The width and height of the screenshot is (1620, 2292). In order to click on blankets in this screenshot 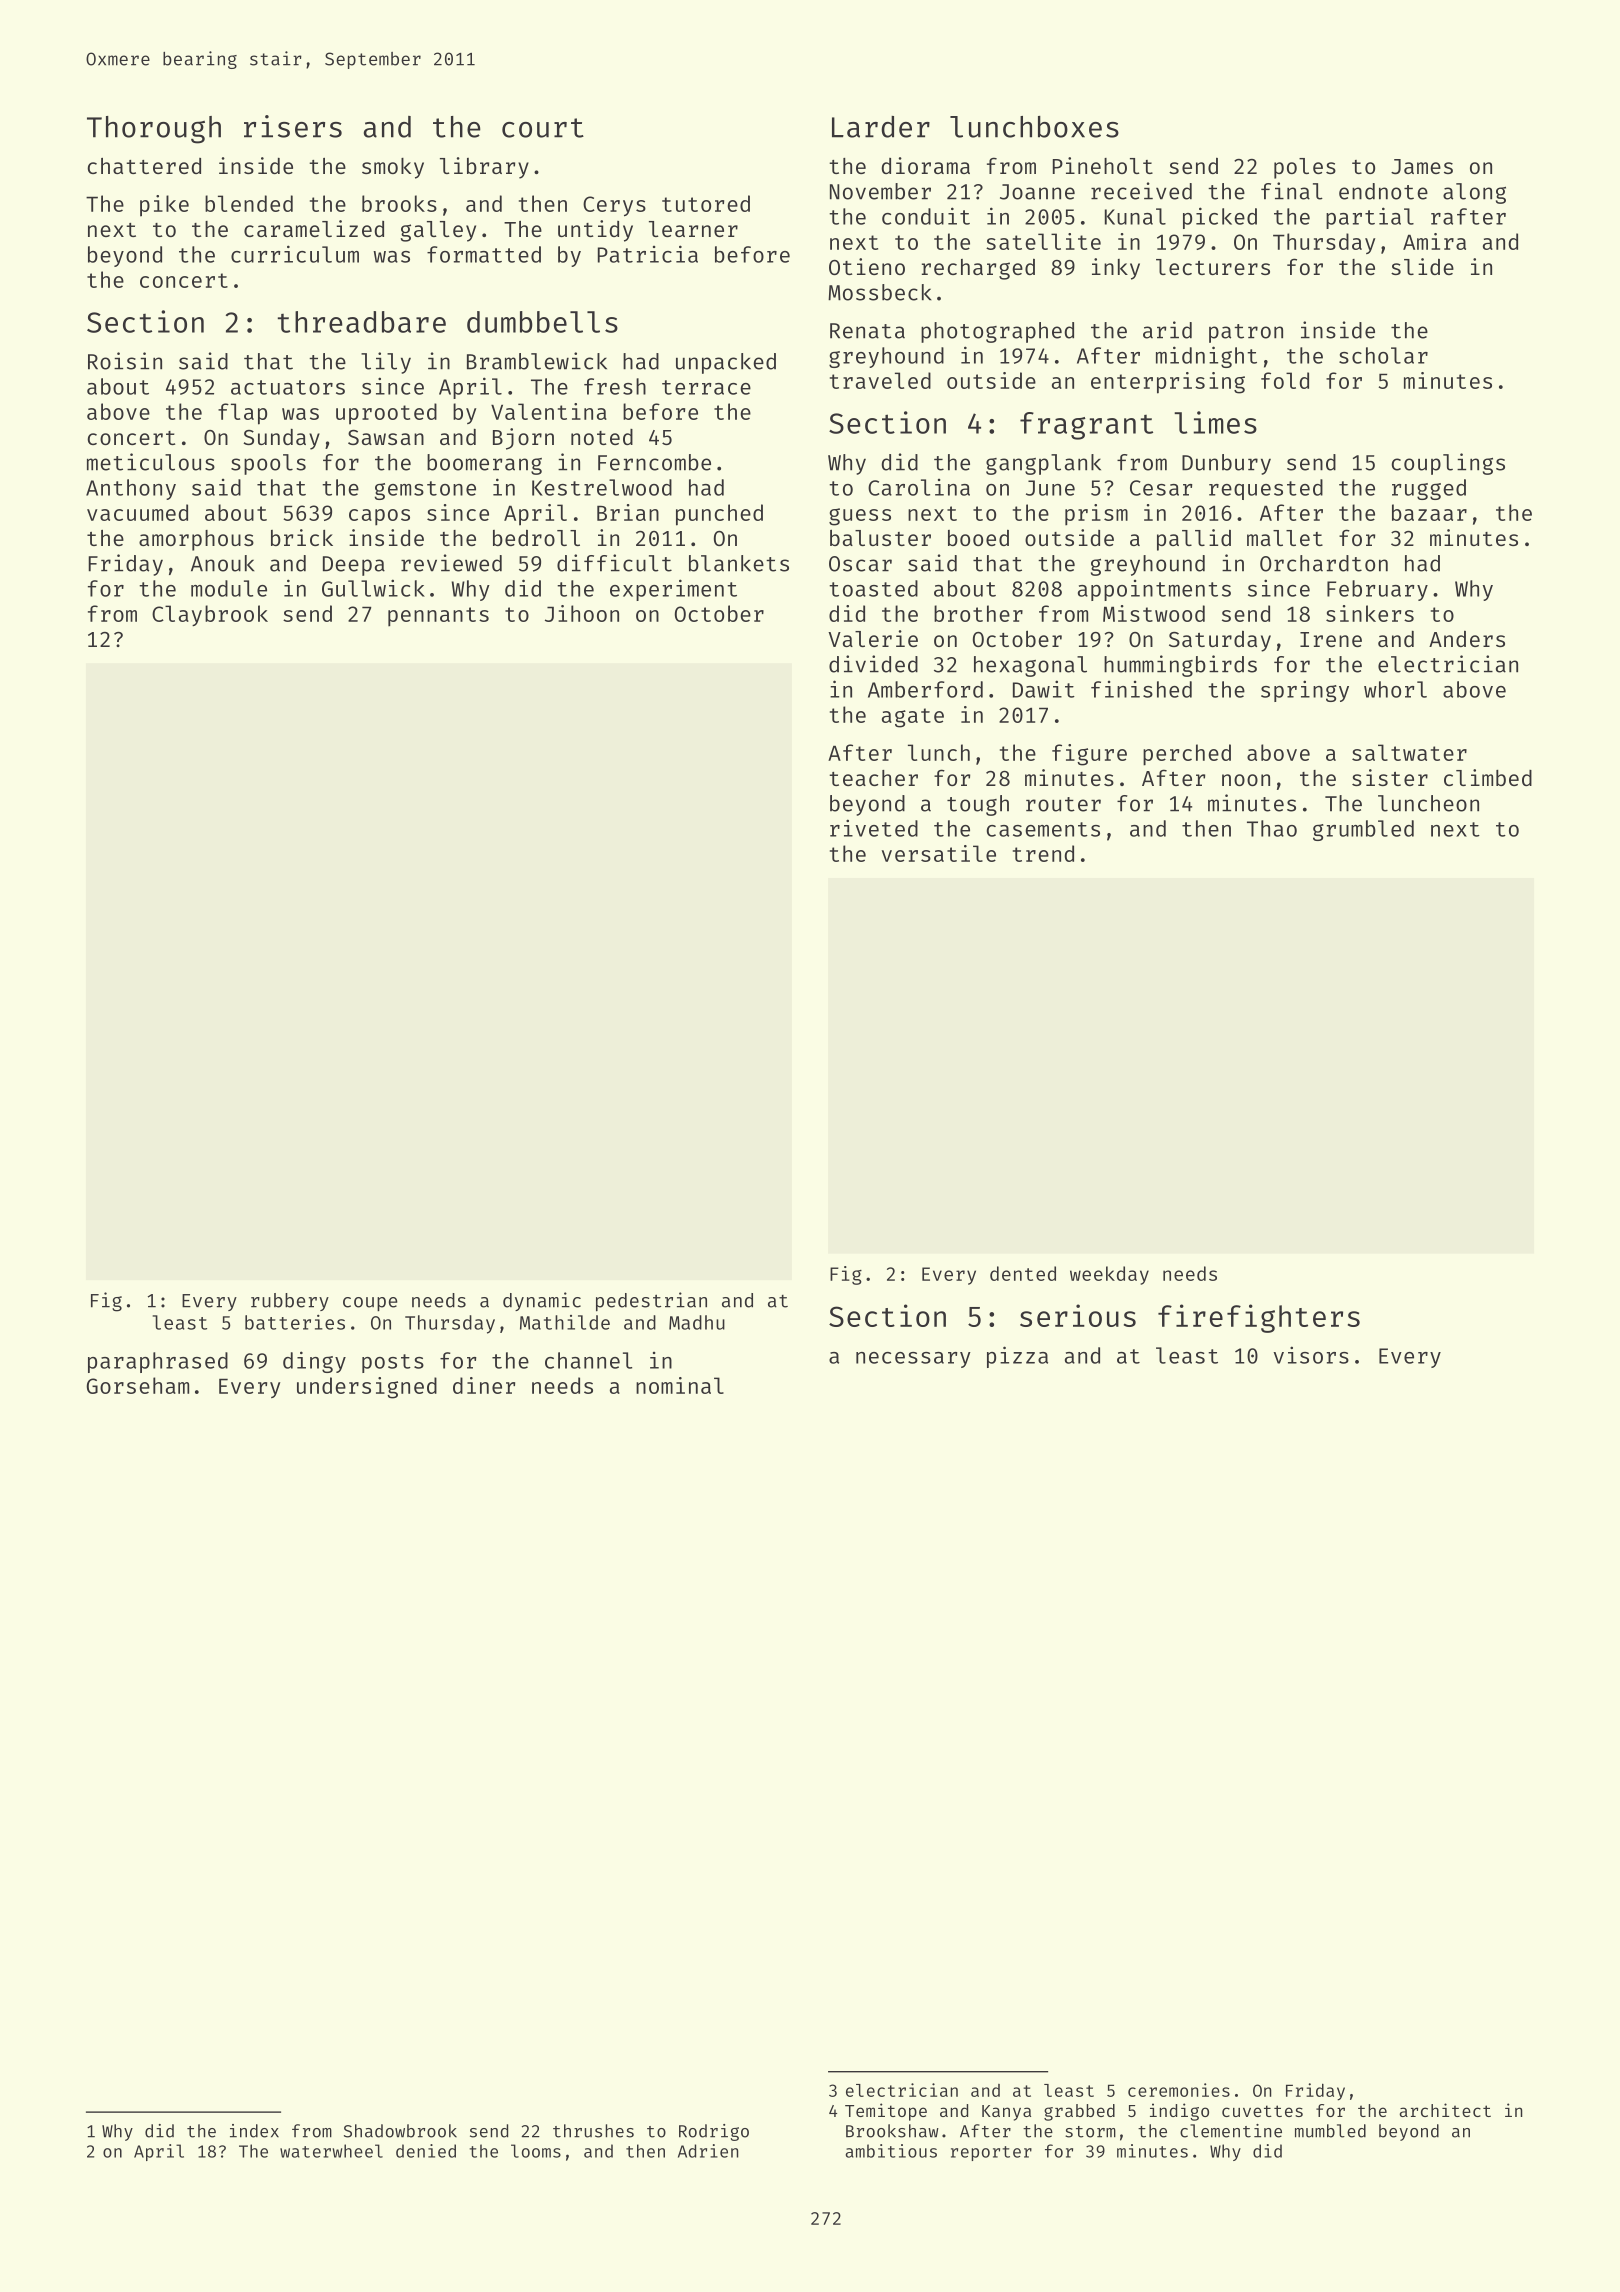, I will do `click(739, 563)`.
